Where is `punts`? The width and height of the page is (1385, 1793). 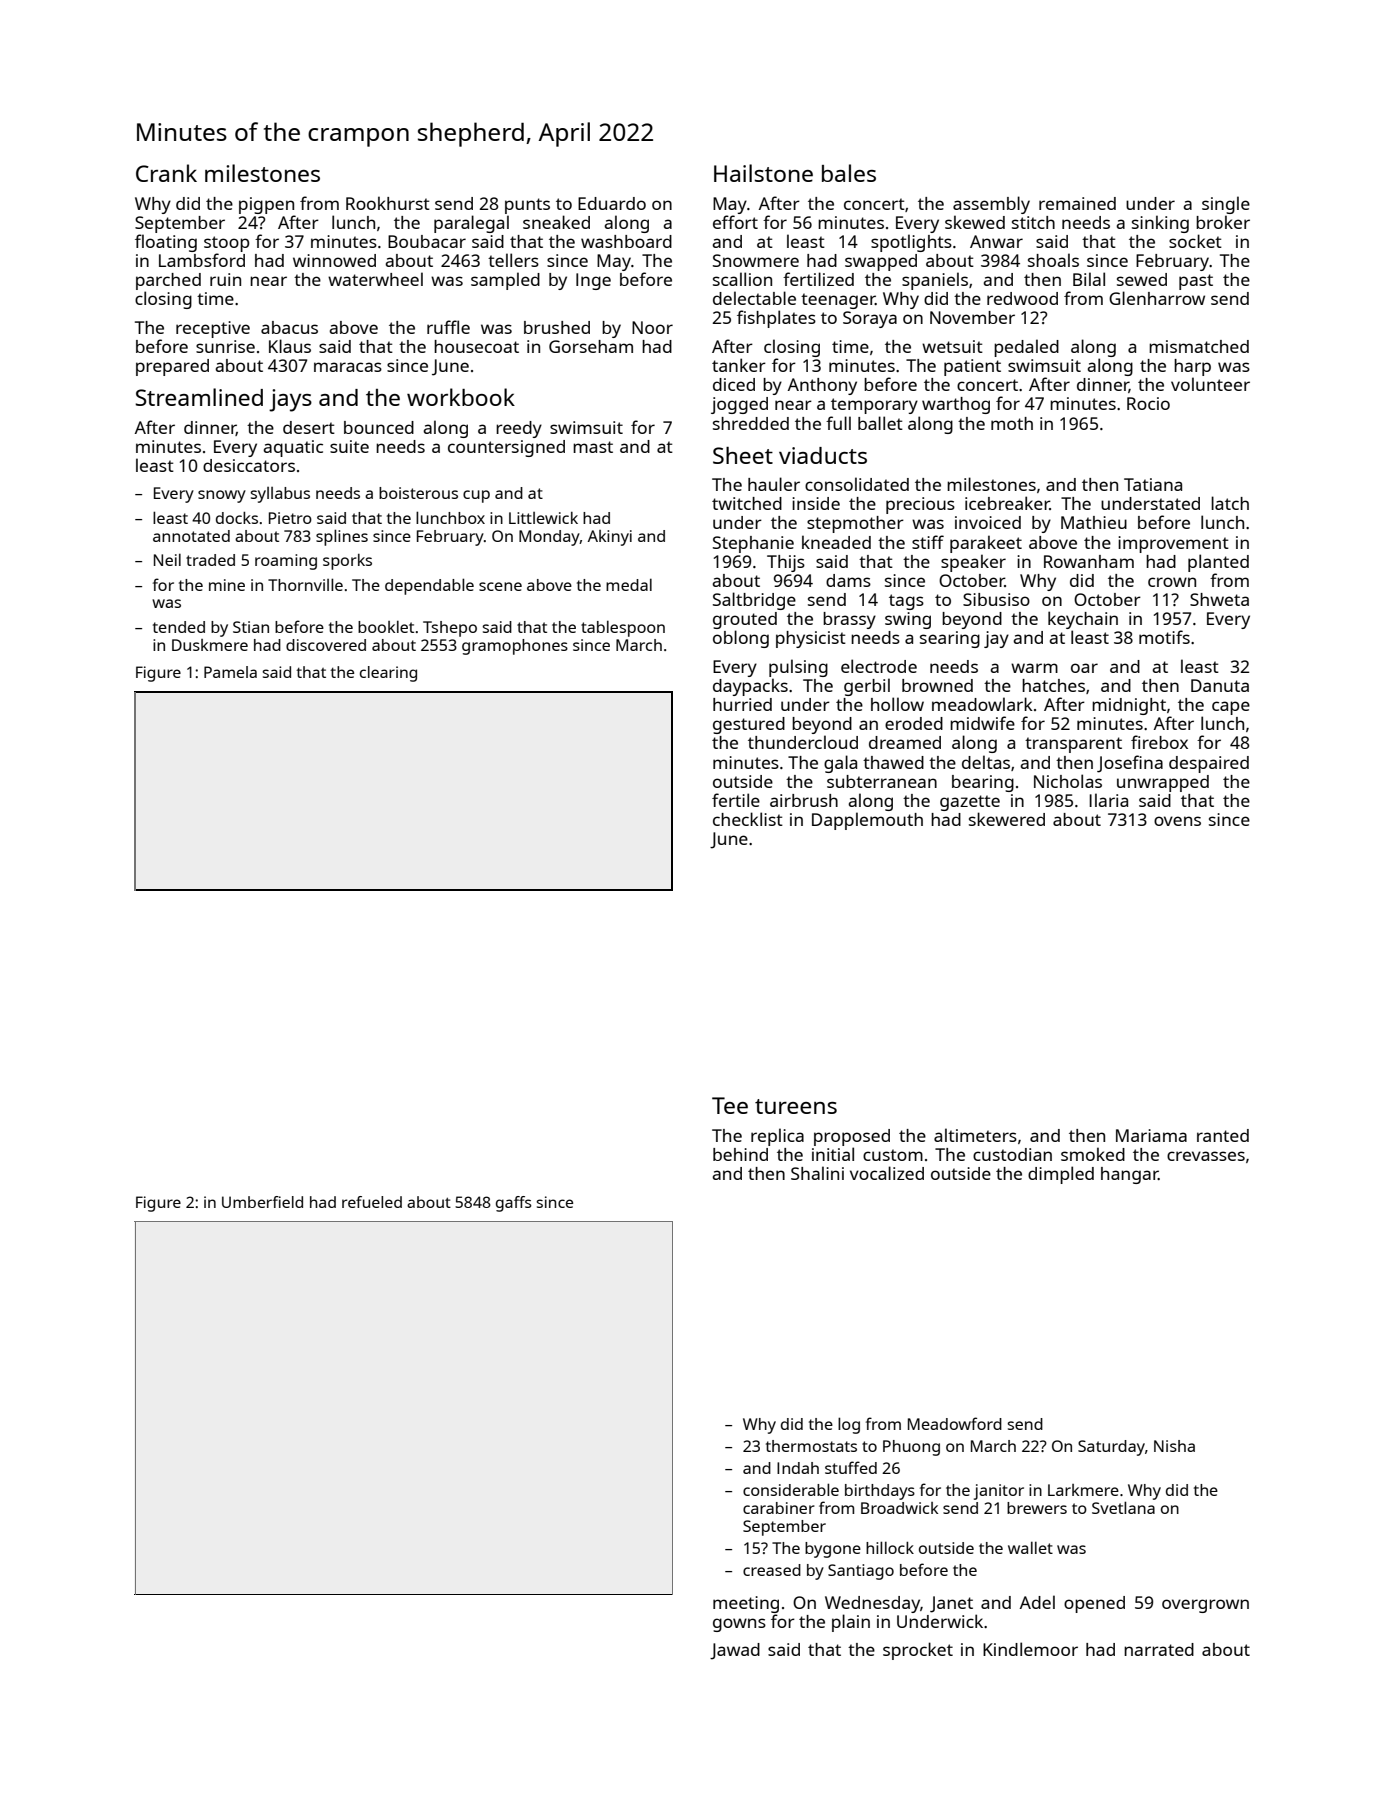
punts is located at coordinates (527, 206).
